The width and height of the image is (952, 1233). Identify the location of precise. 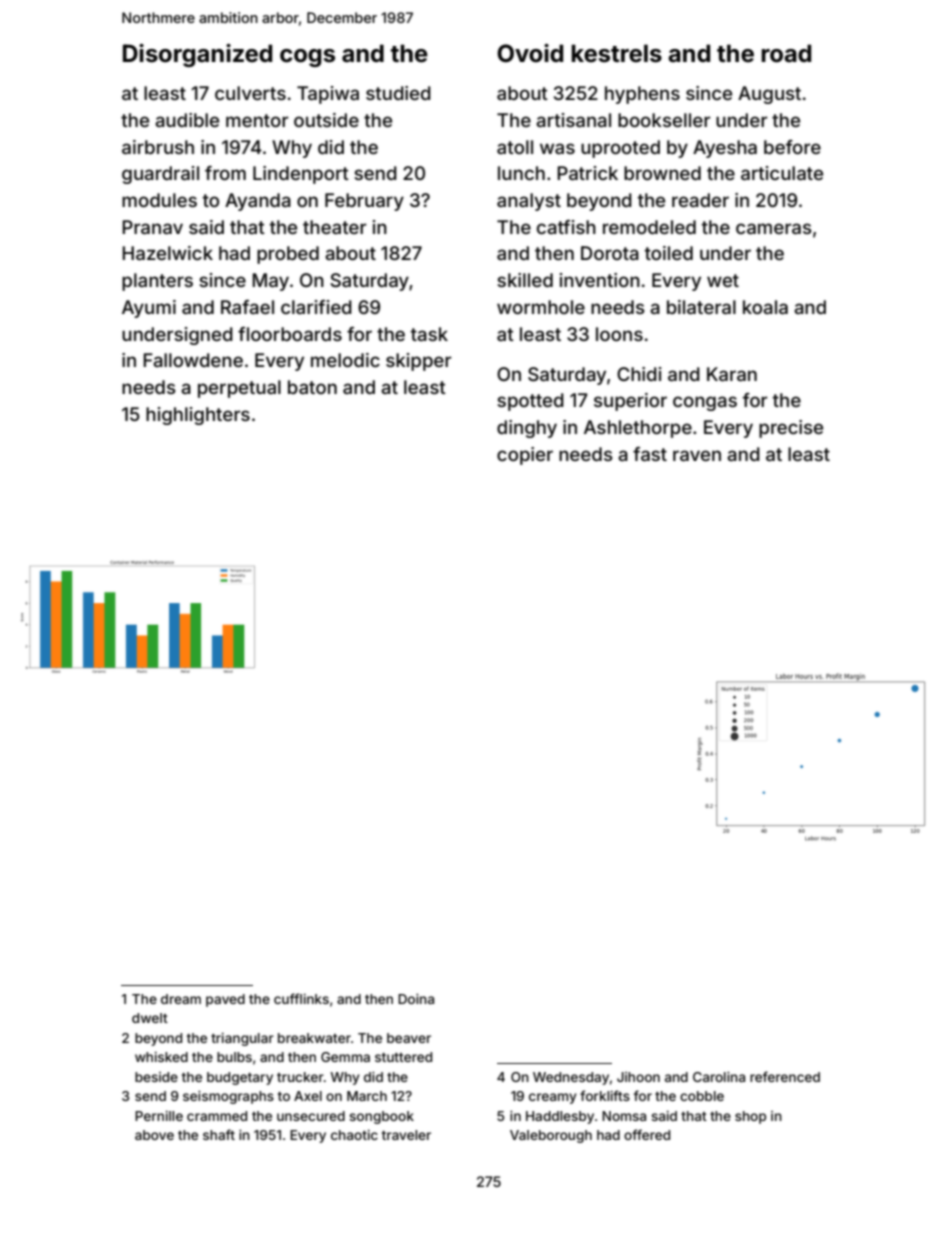
(791, 429).
